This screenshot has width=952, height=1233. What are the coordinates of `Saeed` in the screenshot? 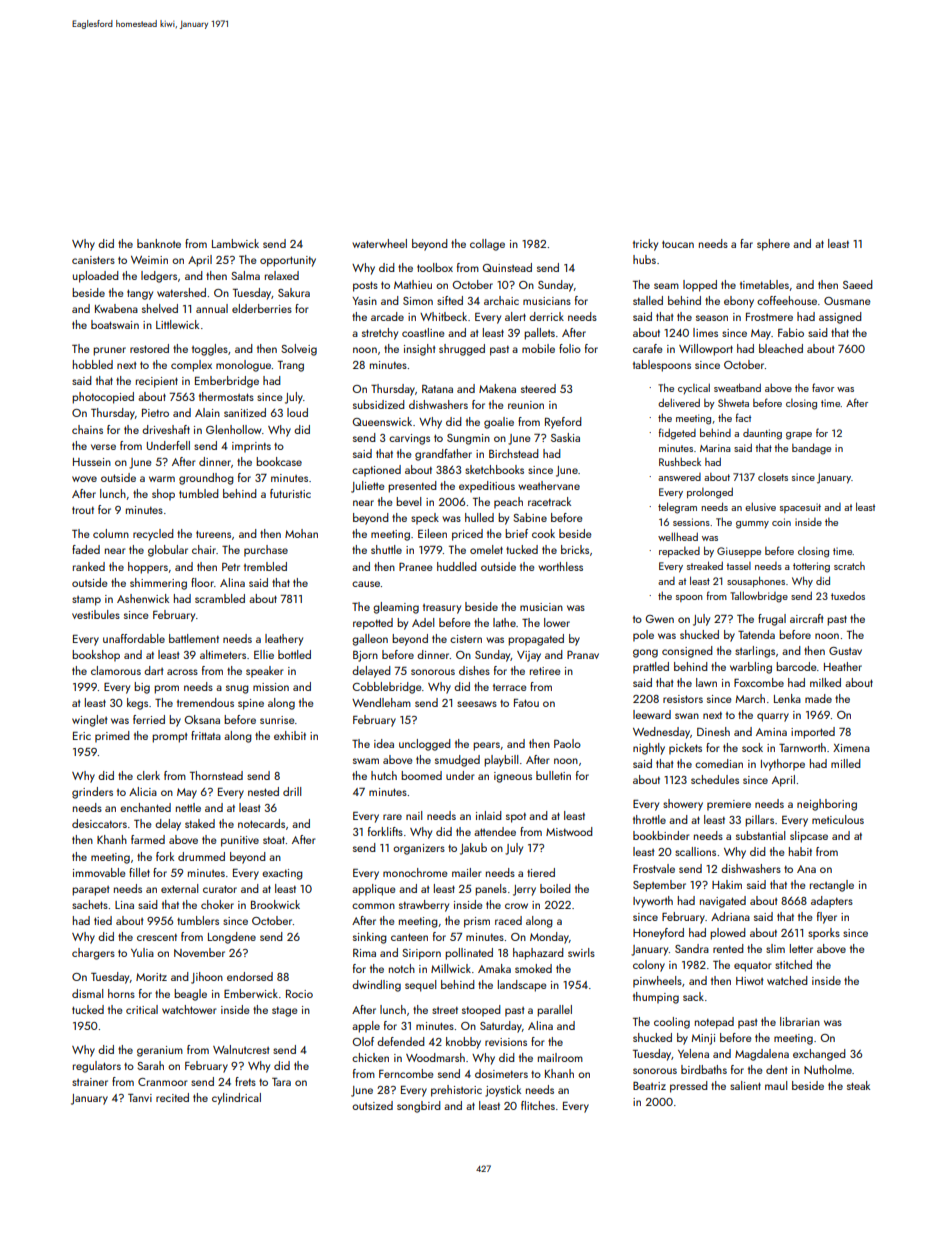 It's located at (858, 284).
